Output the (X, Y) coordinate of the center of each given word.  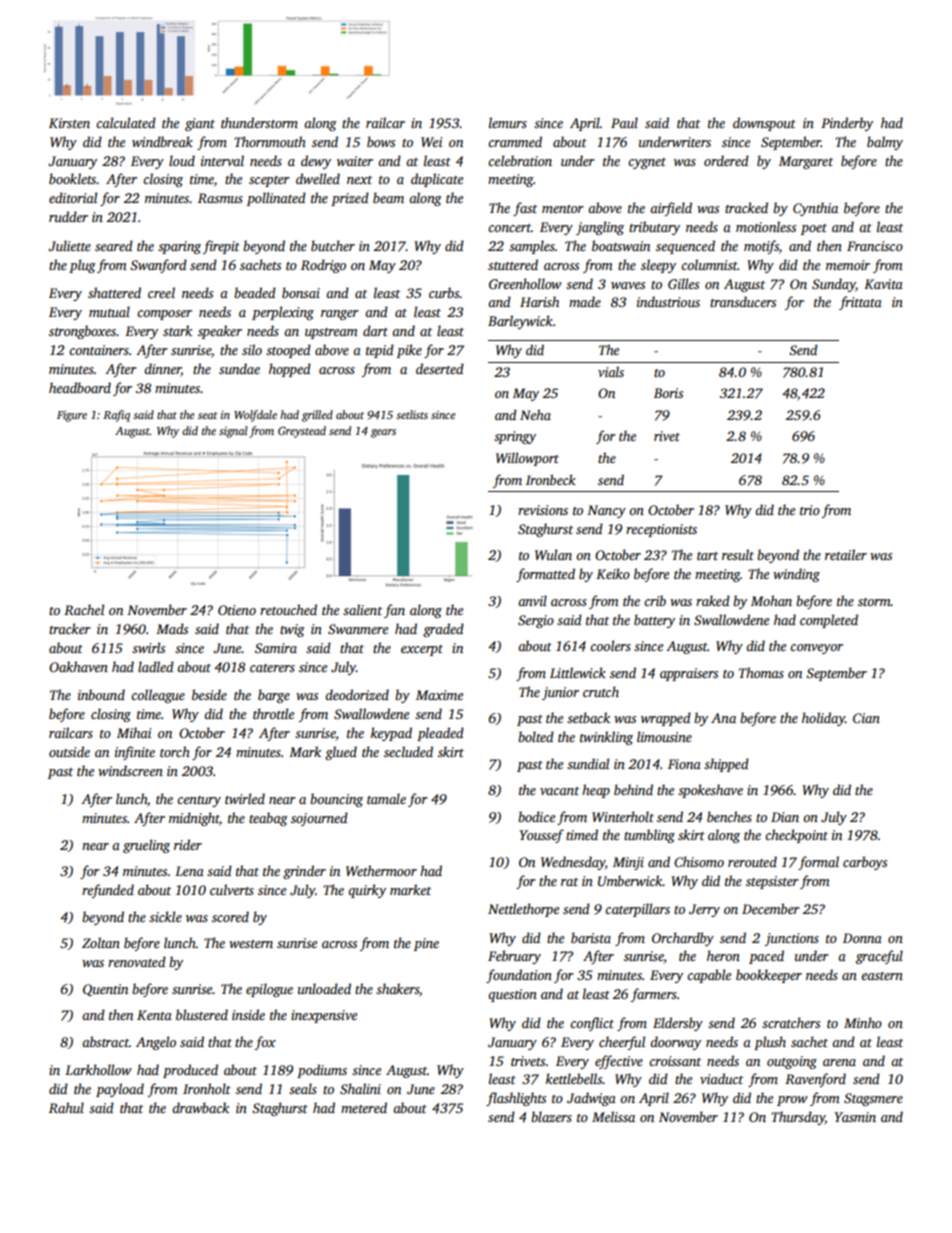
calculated (126, 122)
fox (265, 1043)
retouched (288, 609)
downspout (764, 124)
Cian (866, 718)
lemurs (508, 122)
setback (588, 717)
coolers (610, 645)
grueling (146, 846)
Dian (785, 817)
